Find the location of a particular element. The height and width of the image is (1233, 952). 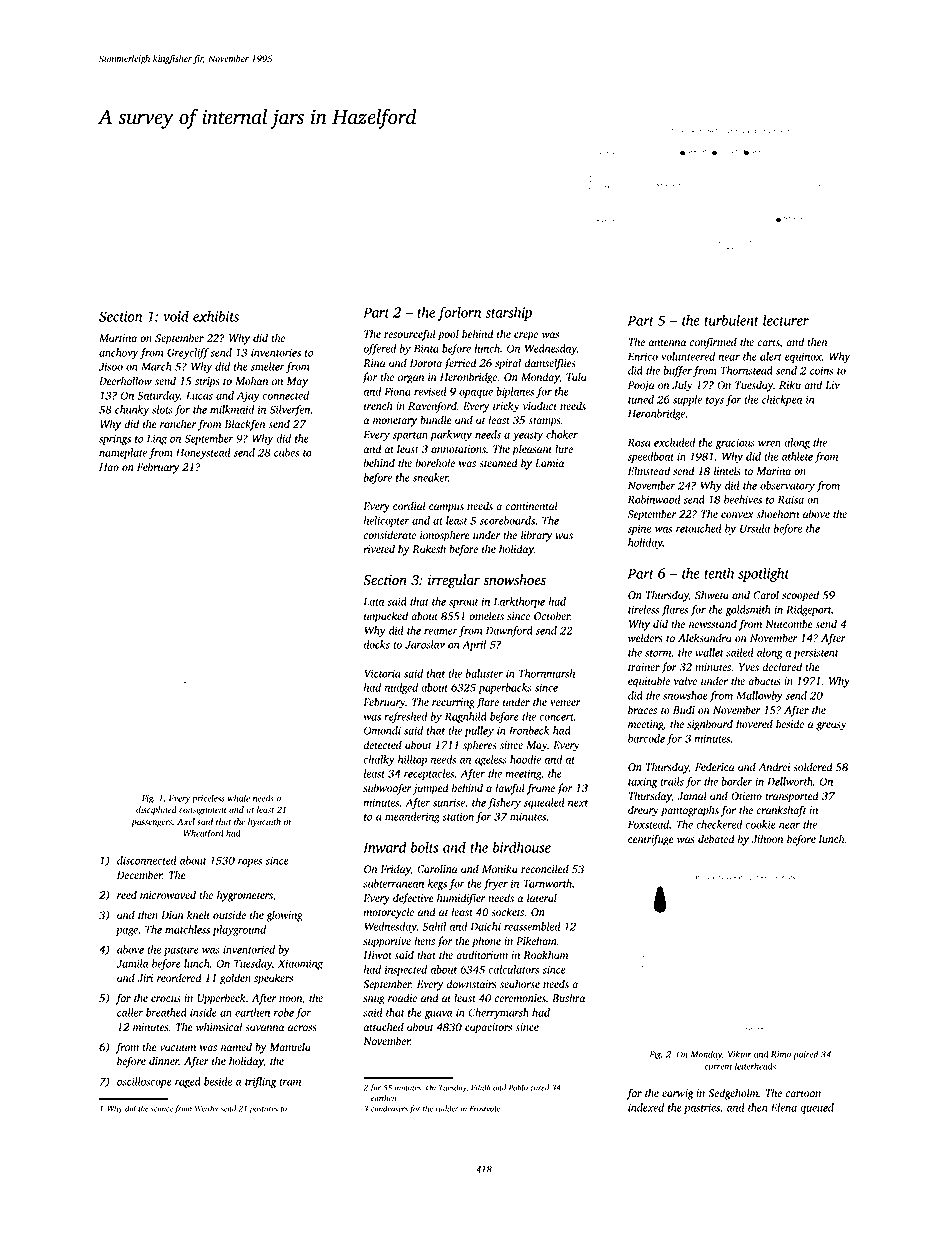

tram is located at coordinates (290, 1082).
